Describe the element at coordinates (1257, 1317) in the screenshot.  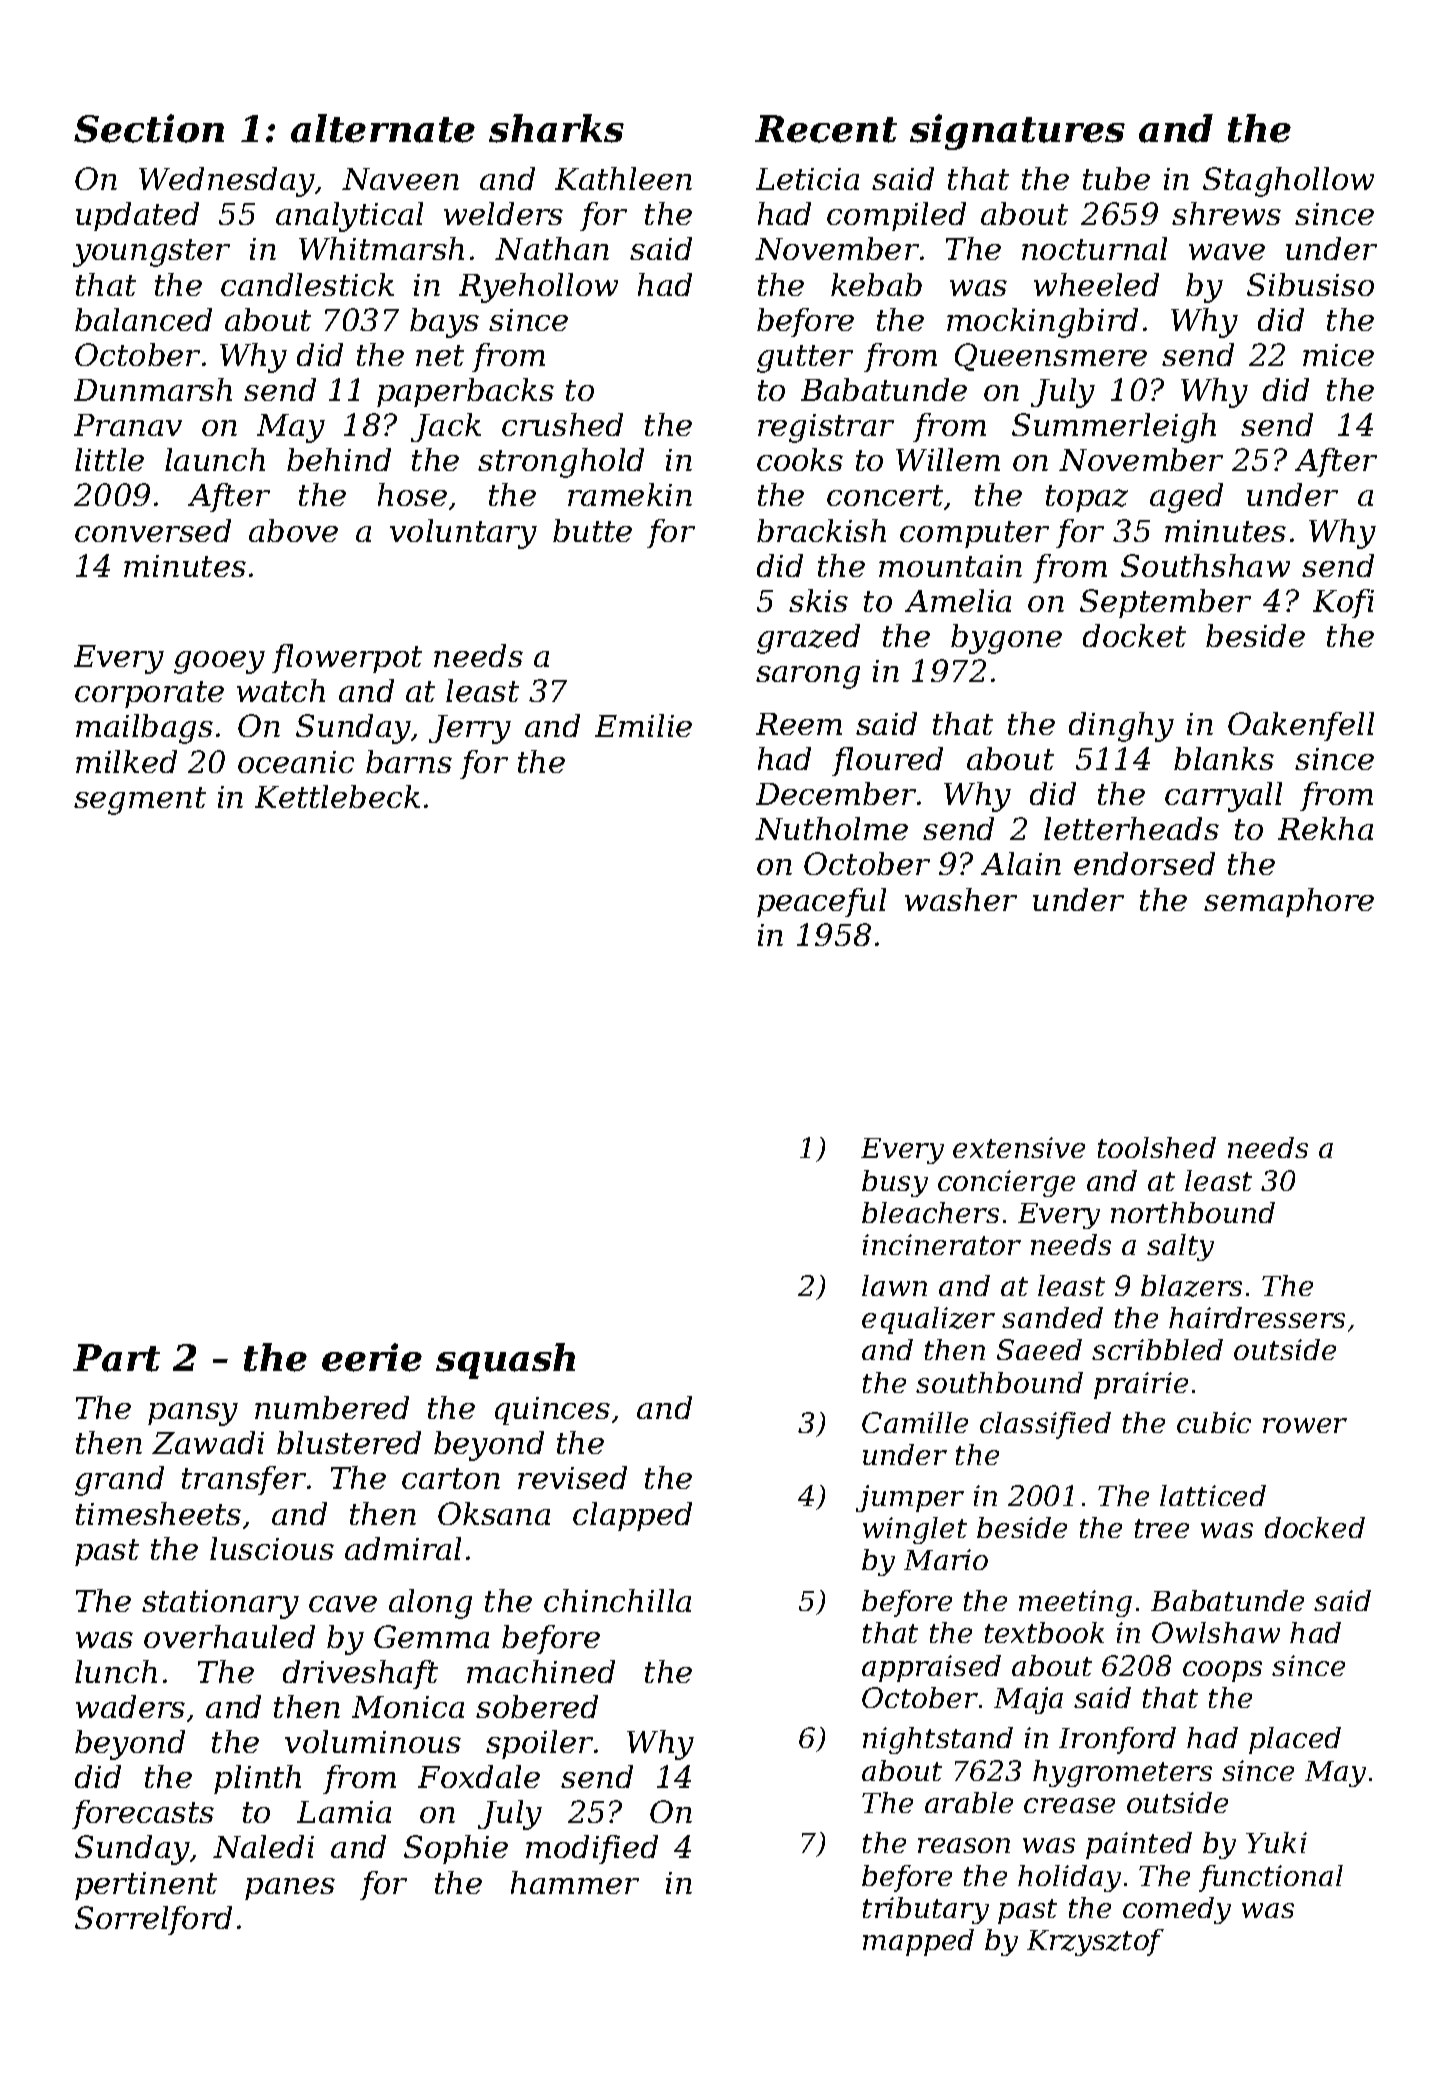
I see `hairdressers` at that location.
